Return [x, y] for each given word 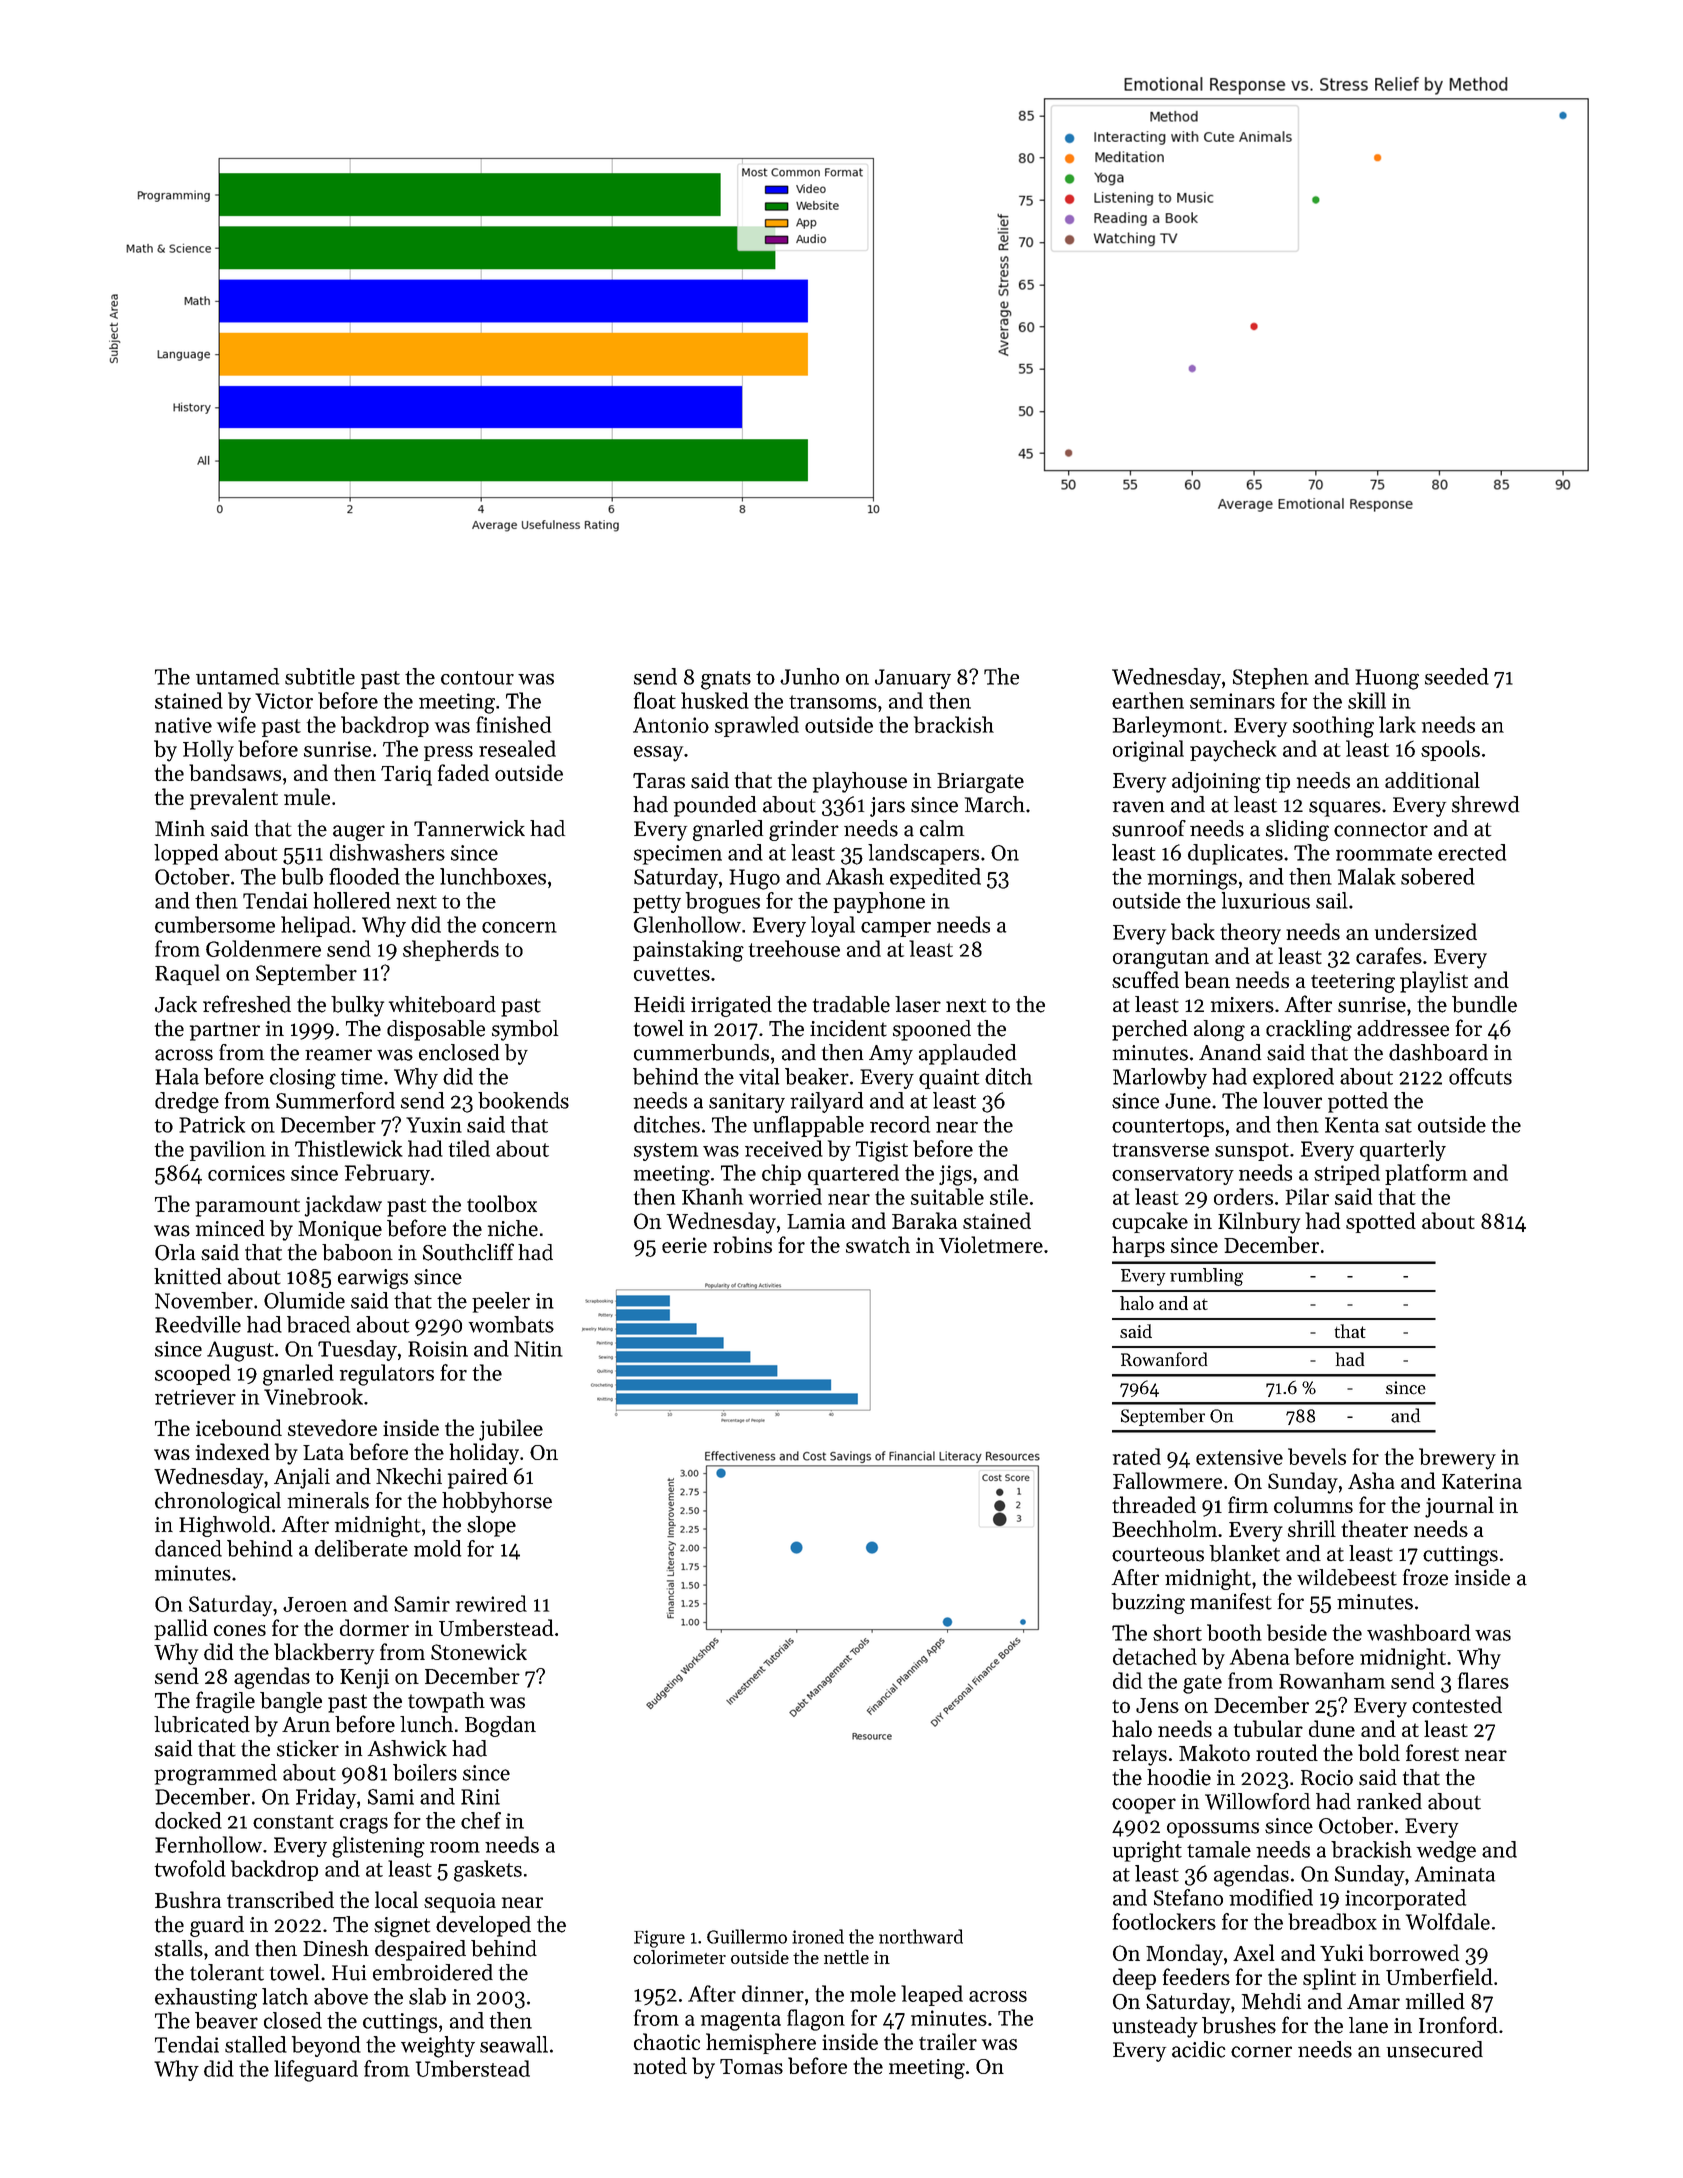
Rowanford [1164, 1359]
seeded [1457, 676]
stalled [256, 2044]
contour [477, 678]
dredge [187, 1102]
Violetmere [991, 1244]
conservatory [1173, 1176]
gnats [726, 680]
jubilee [511, 1430]
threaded [1154, 1504]
